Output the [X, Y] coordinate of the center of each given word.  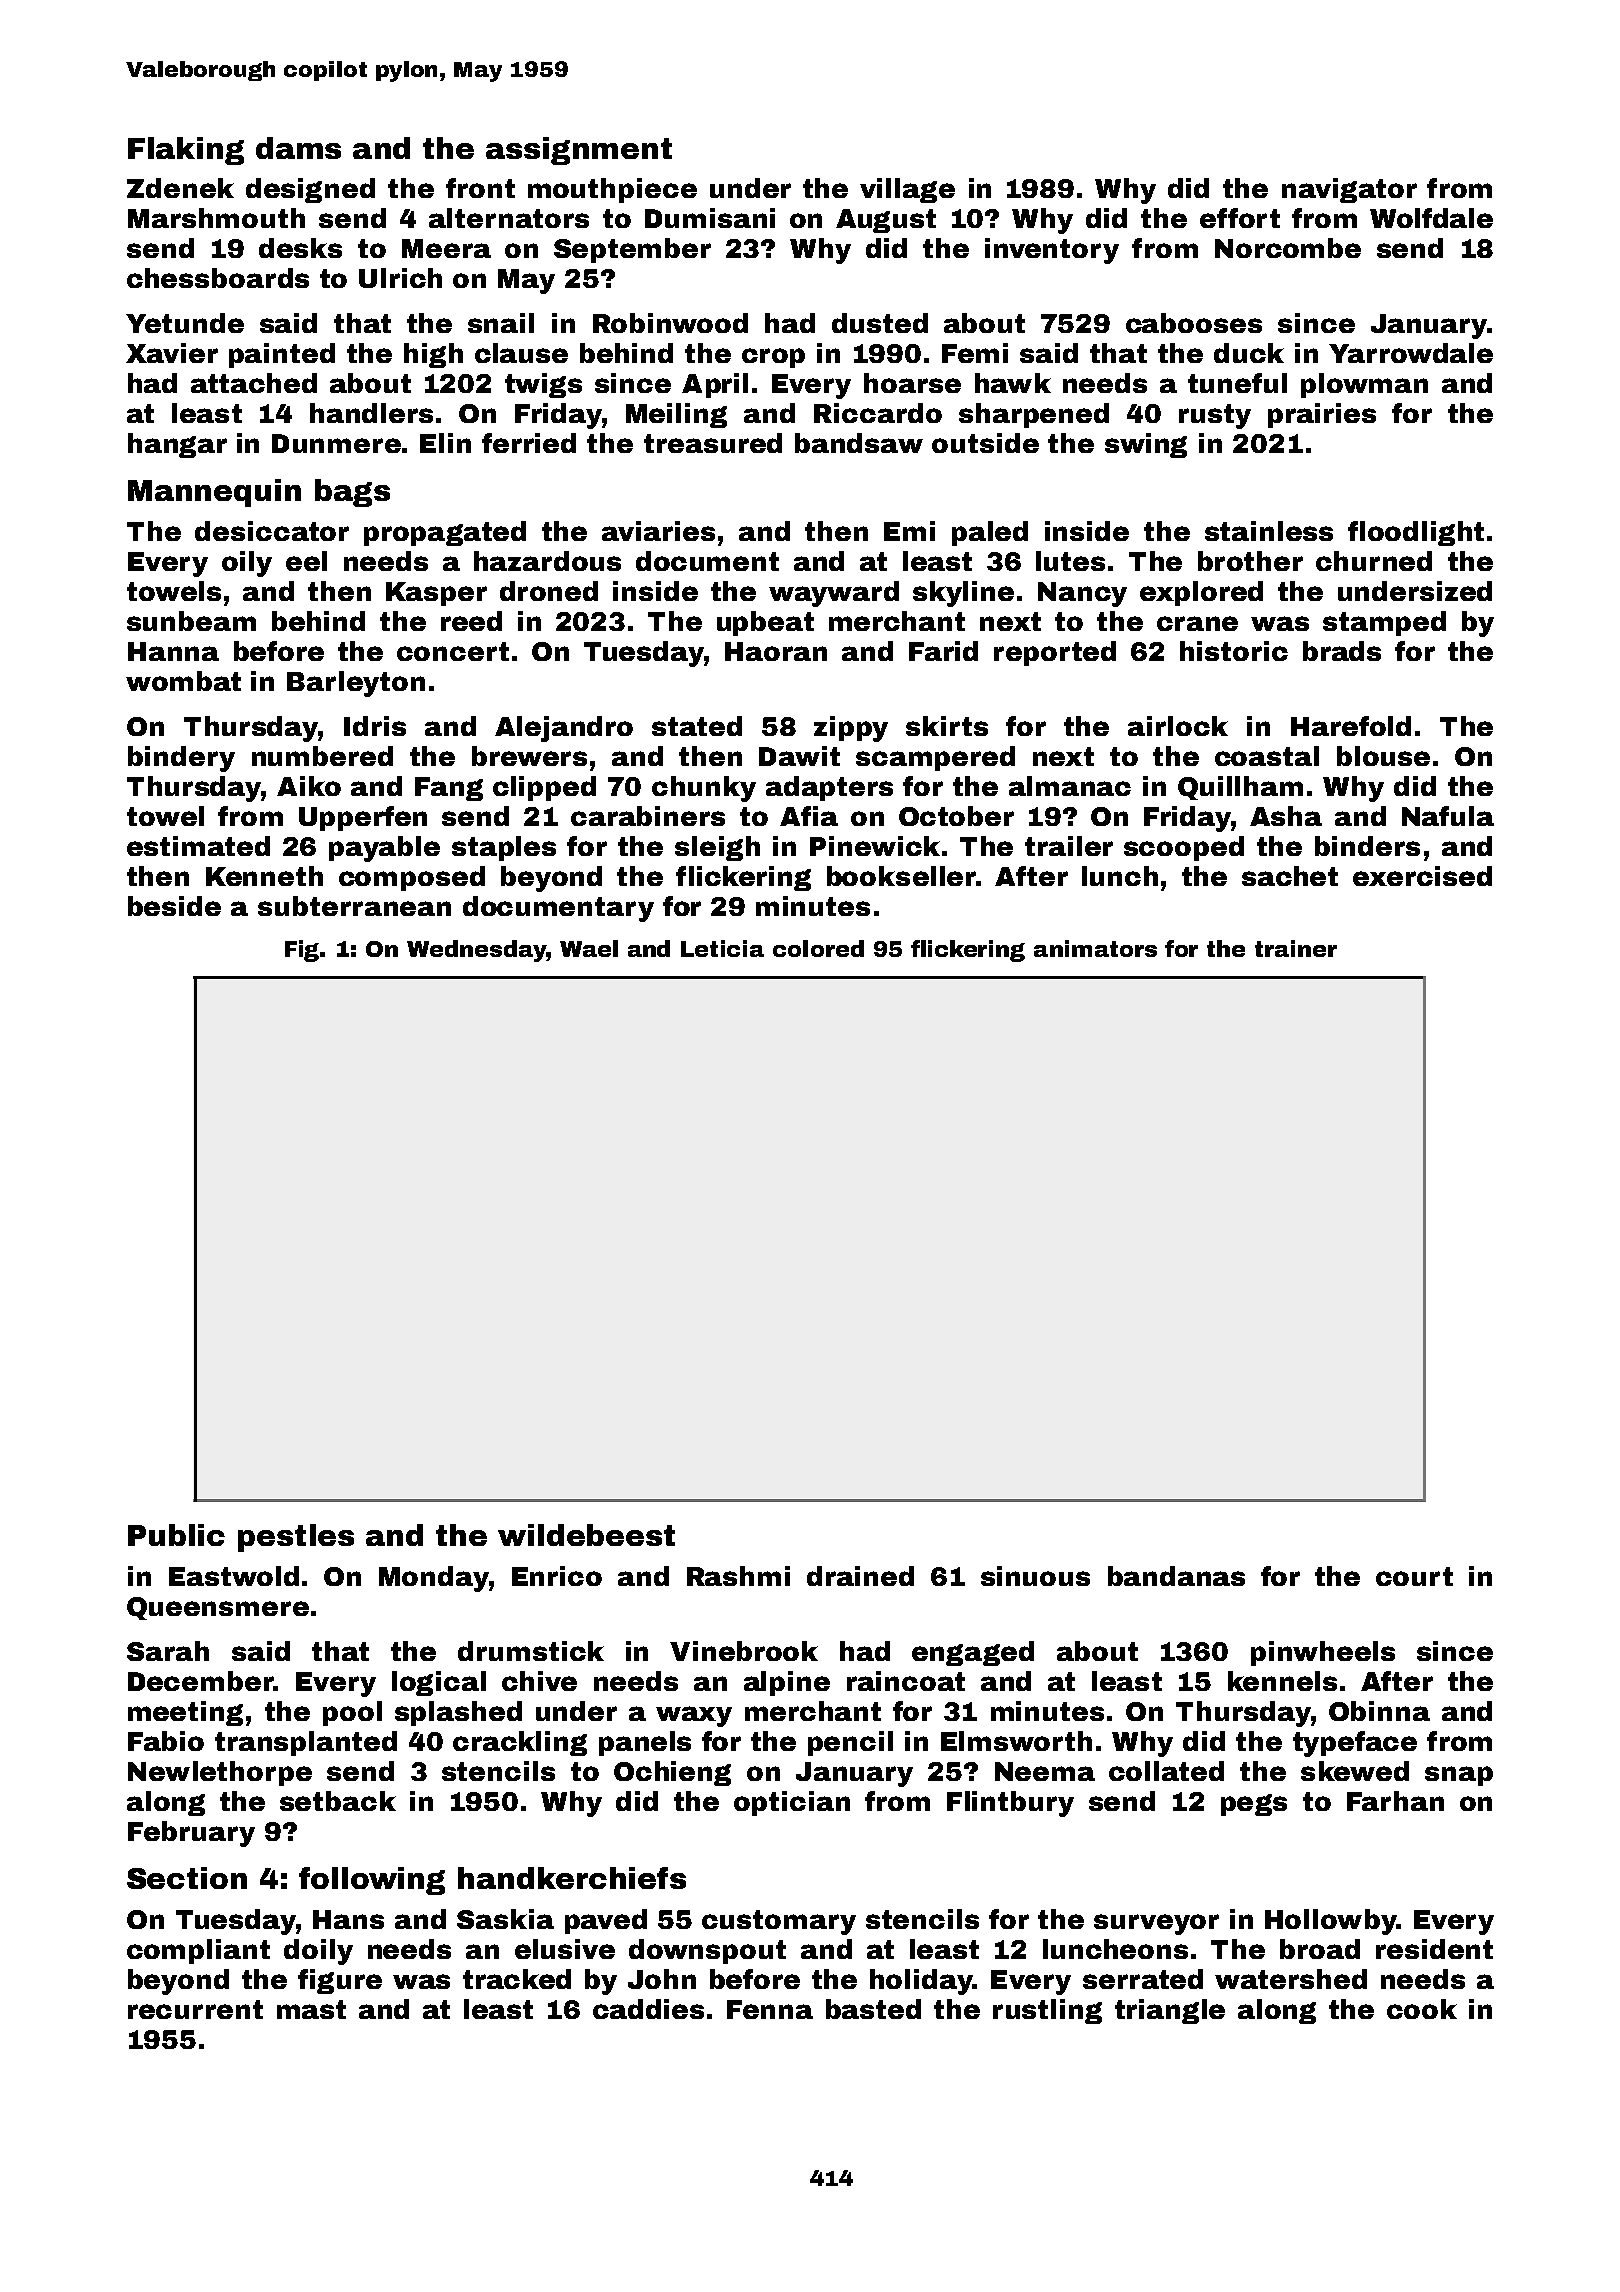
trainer [1296, 948]
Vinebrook [744, 1651]
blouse [1383, 756]
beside [174, 906]
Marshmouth [216, 218]
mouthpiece [612, 190]
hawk [1013, 383]
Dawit [799, 756]
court [1414, 1576]
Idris [375, 726]
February [191, 1834]
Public [176, 1535]
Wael [589, 948]
